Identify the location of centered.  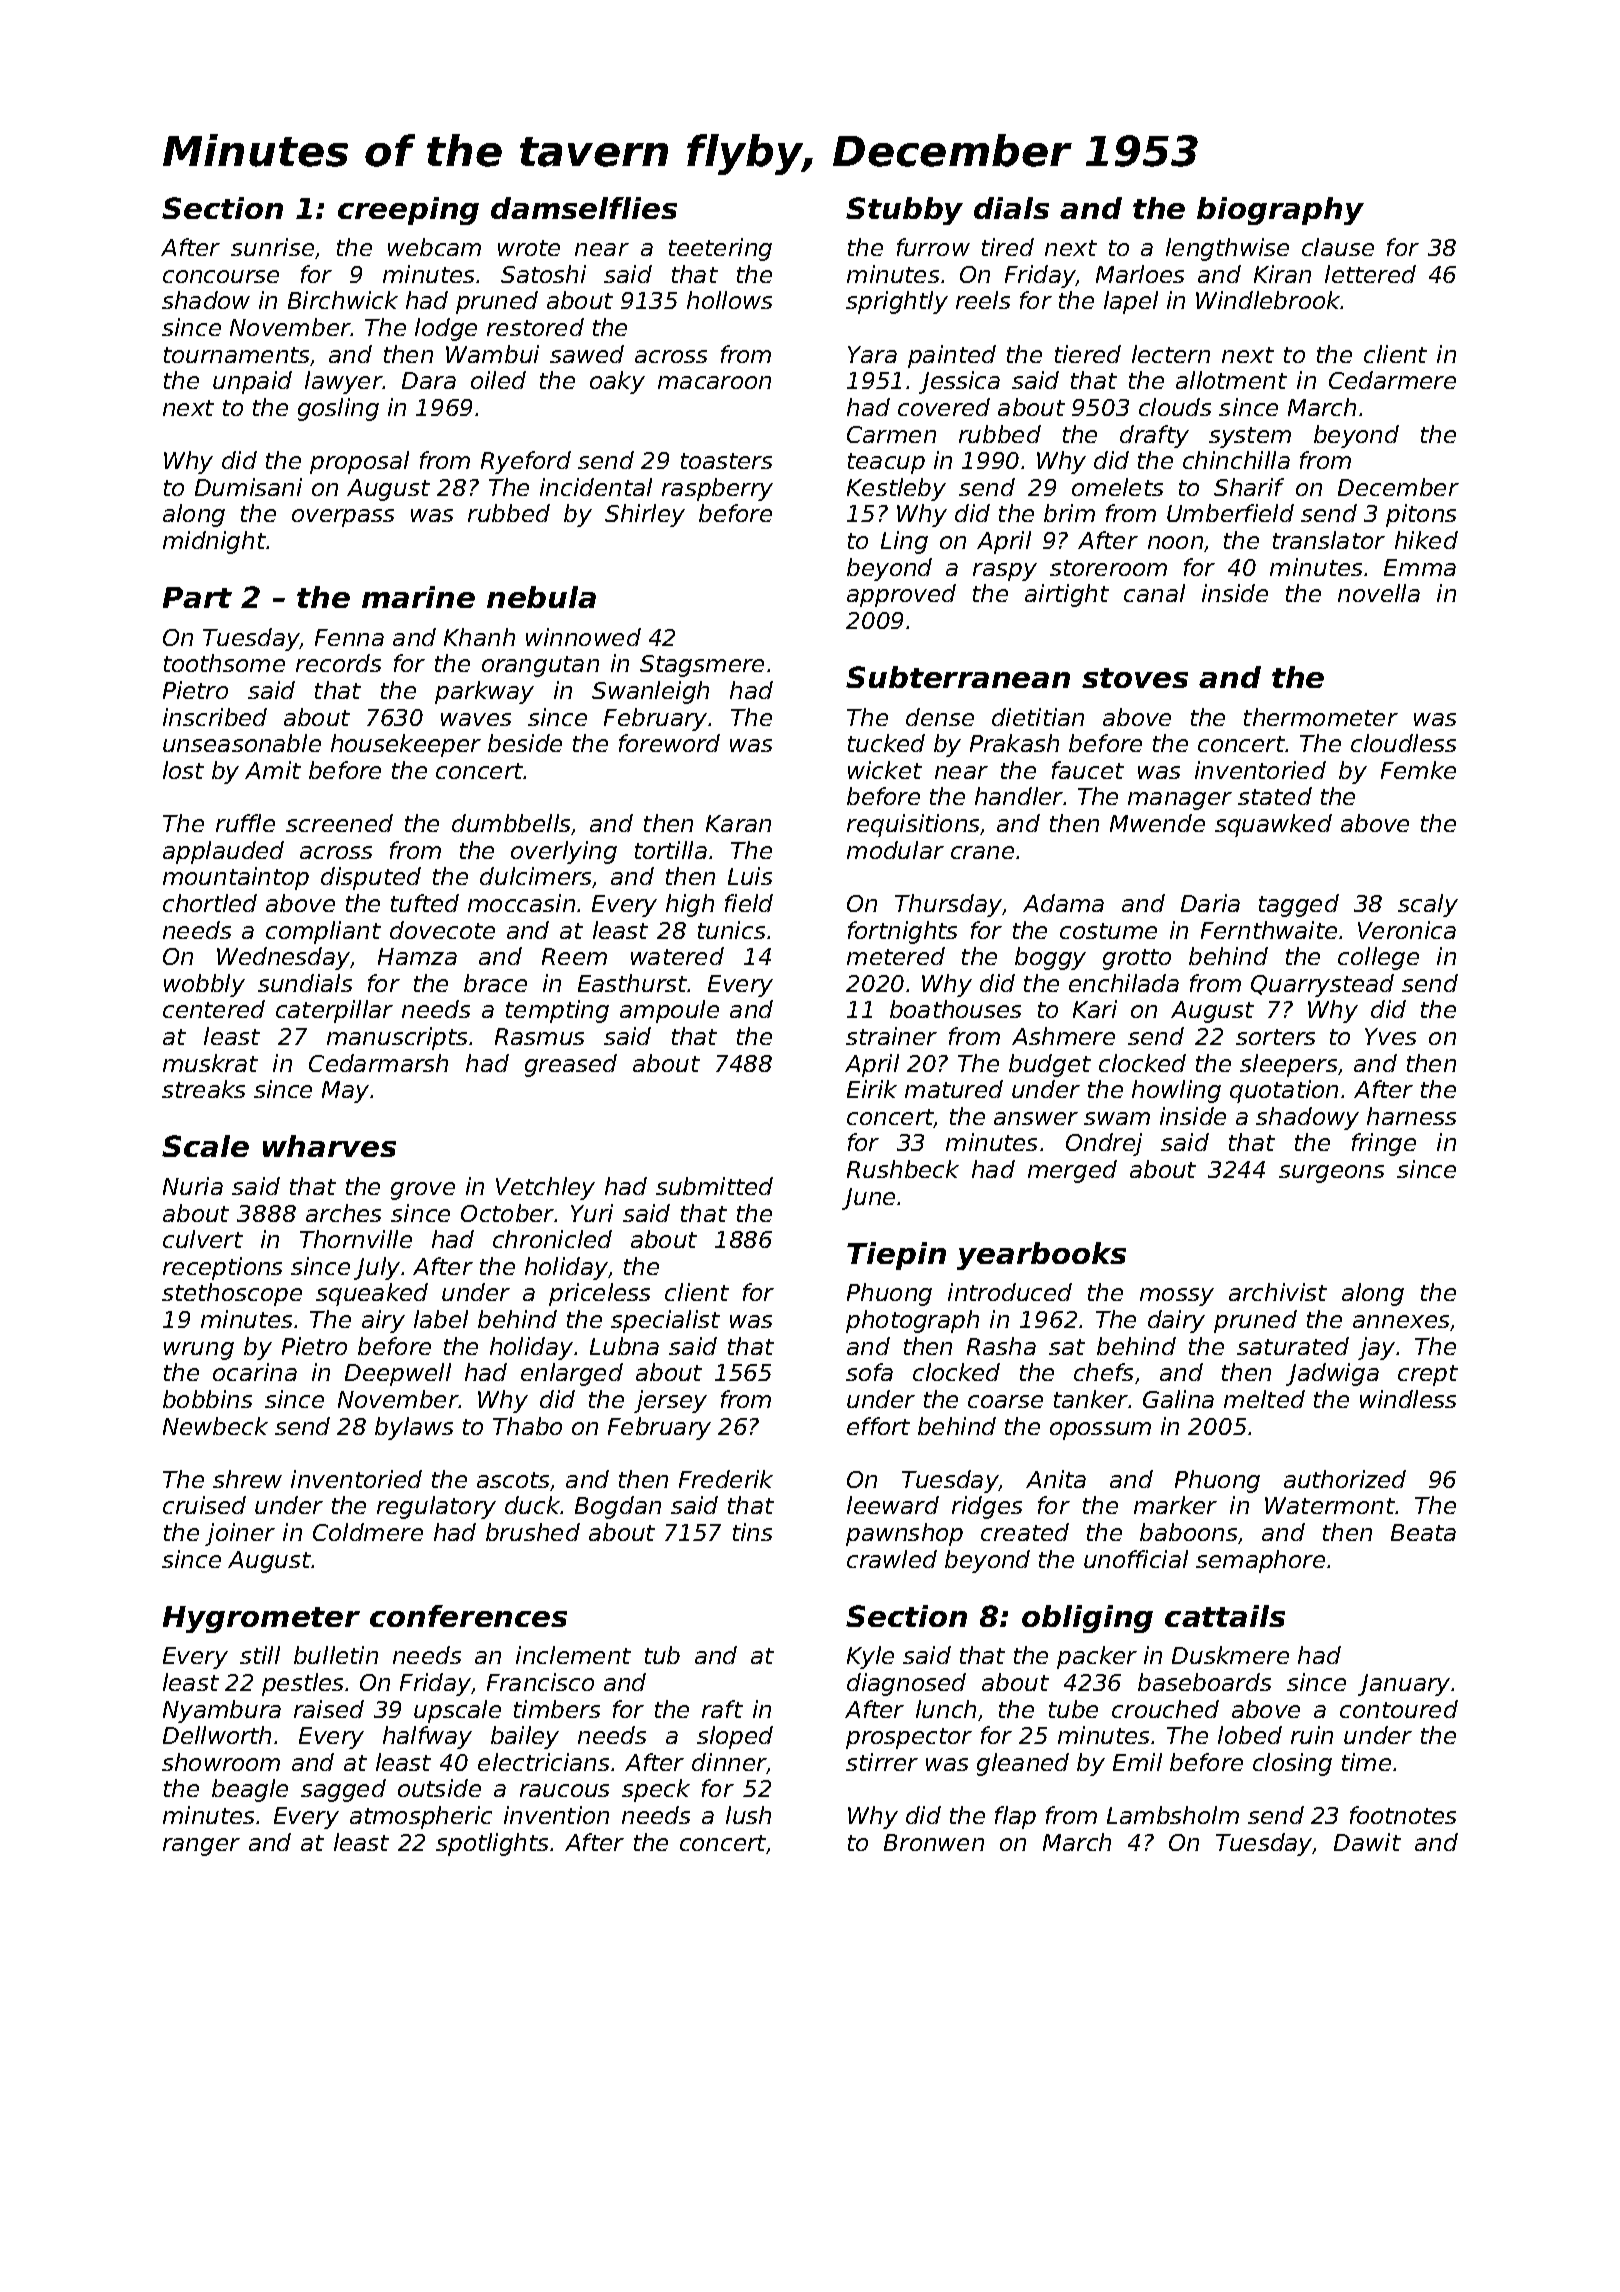
(214, 1009).
